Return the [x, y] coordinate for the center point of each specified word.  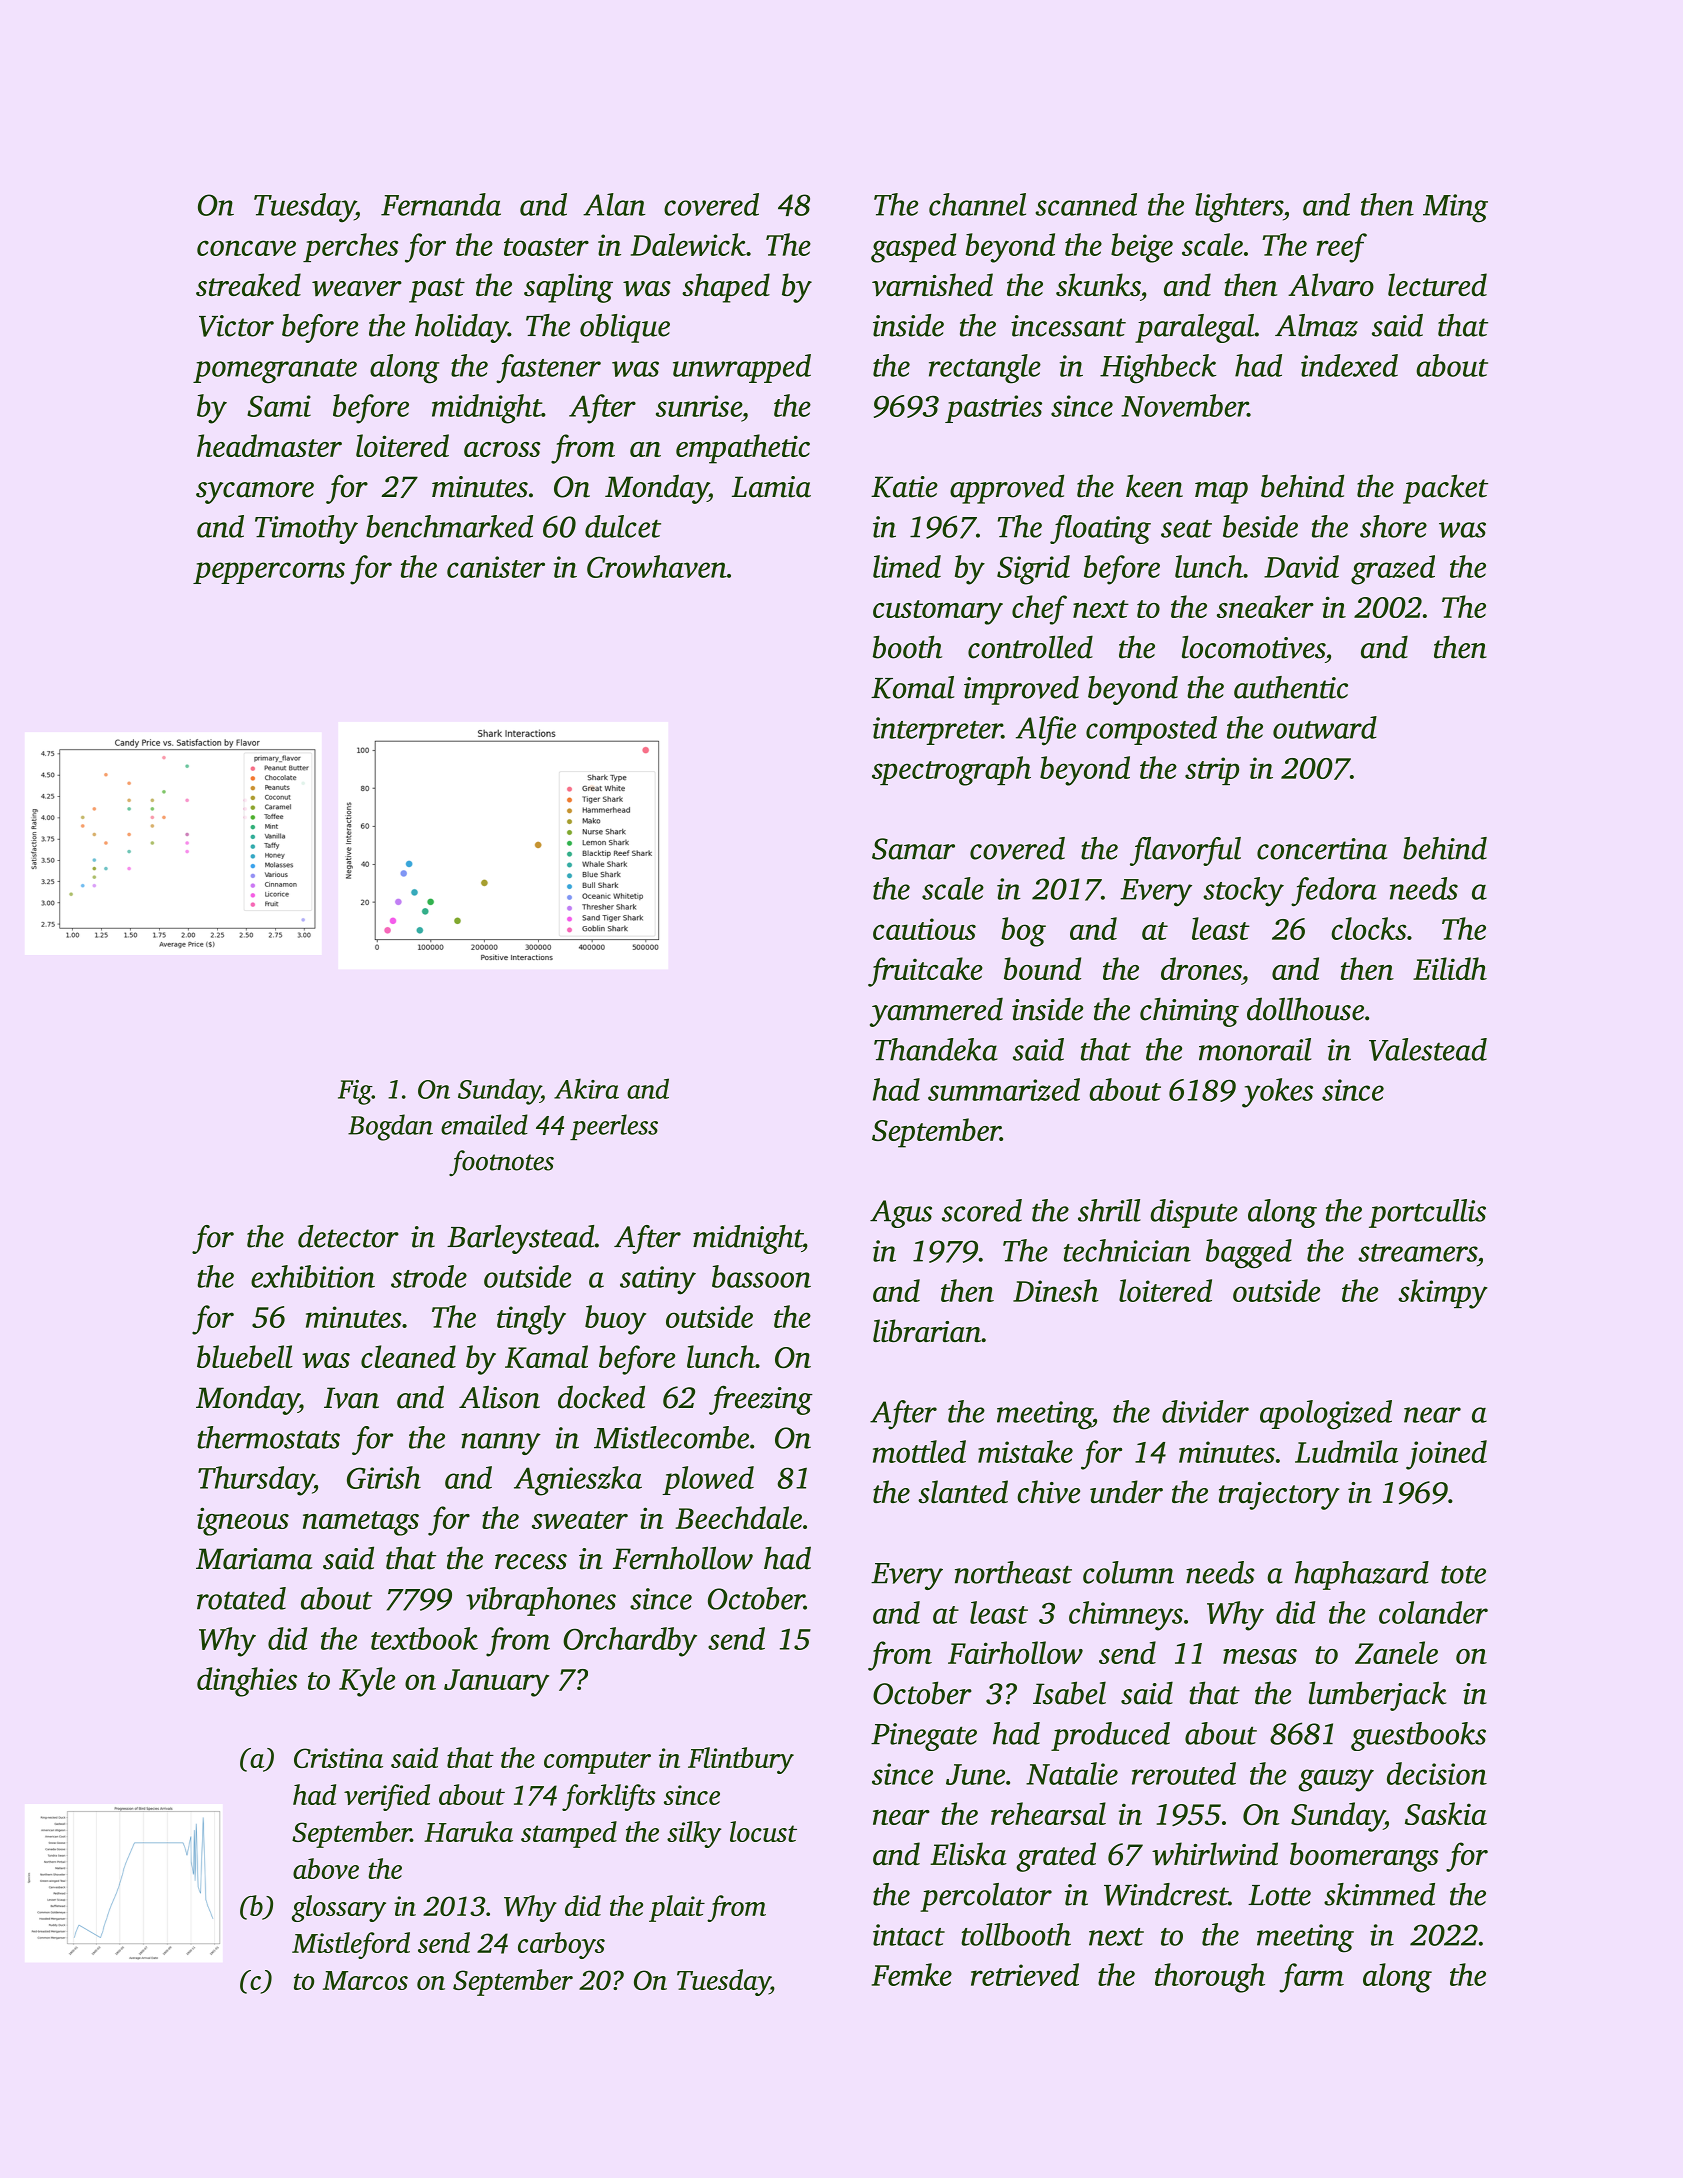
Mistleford [351, 1945]
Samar [913, 849]
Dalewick [688, 244]
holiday [461, 328]
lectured [1437, 284]
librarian [927, 1330]
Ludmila [1346, 1451]
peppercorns [269, 573]
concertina [1322, 849]
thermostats [268, 1437]
